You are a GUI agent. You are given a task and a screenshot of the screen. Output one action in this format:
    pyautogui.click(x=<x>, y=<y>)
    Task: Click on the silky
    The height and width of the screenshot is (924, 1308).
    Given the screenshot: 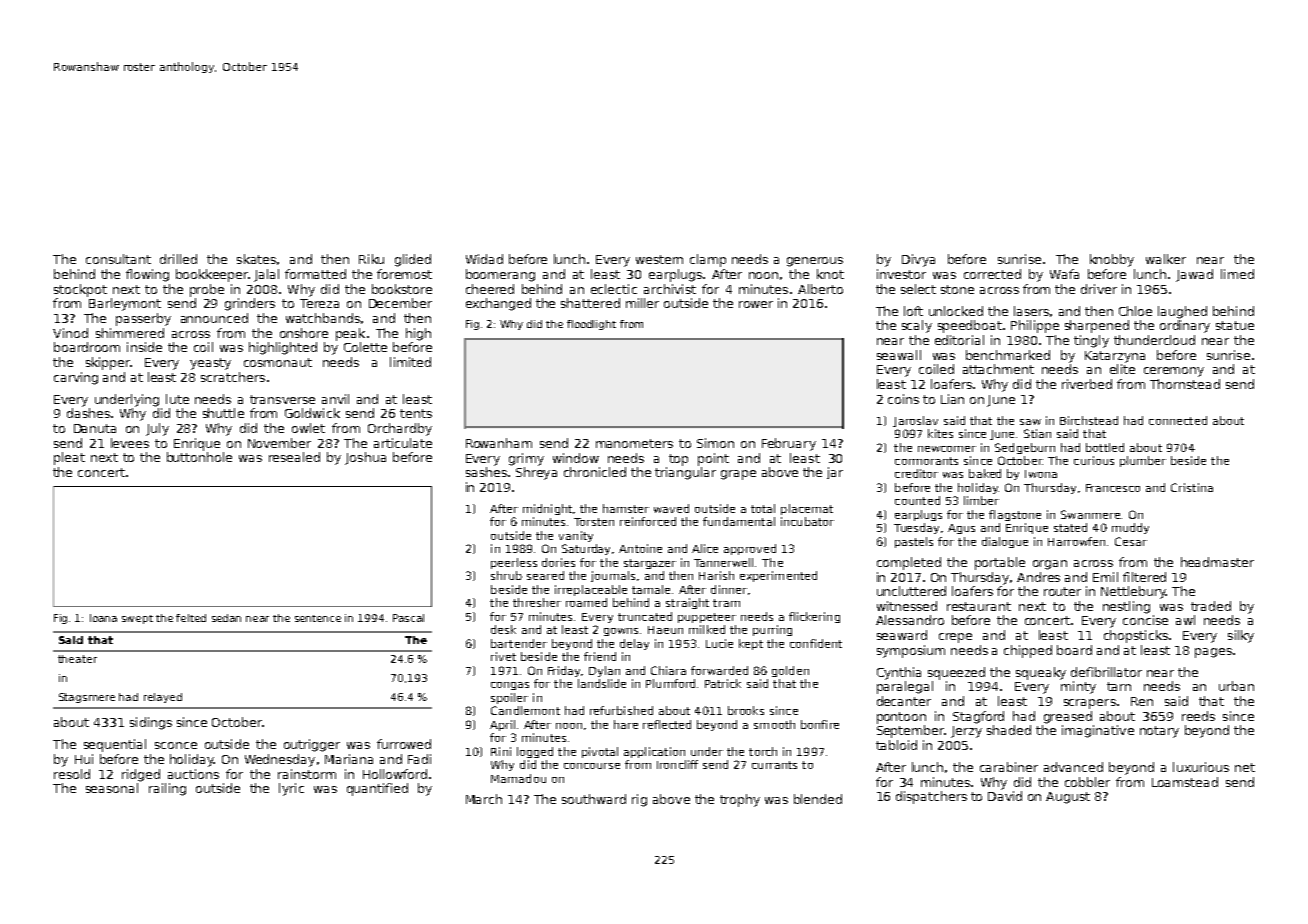 What is the action you would take?
    pyautogui.click(x=1241, y=636)
